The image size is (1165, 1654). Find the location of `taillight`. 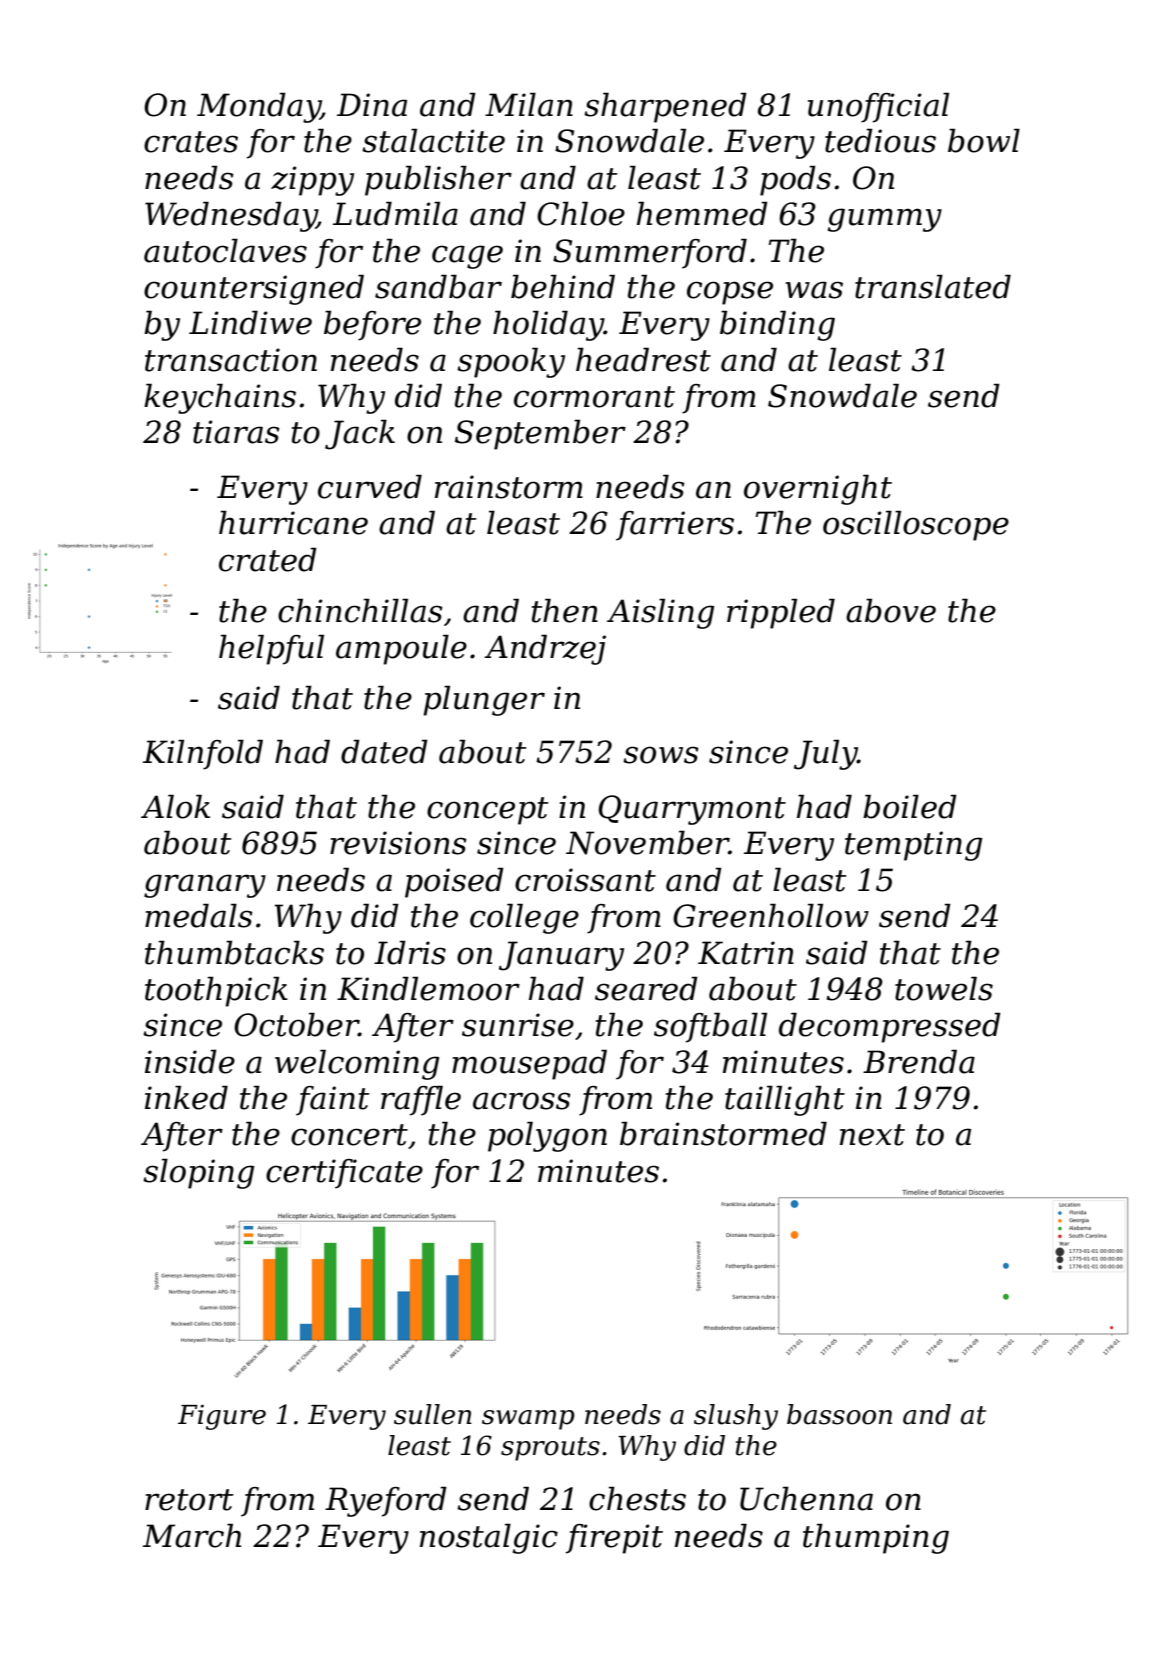

taillight is located at coordinates (785, 1100).
